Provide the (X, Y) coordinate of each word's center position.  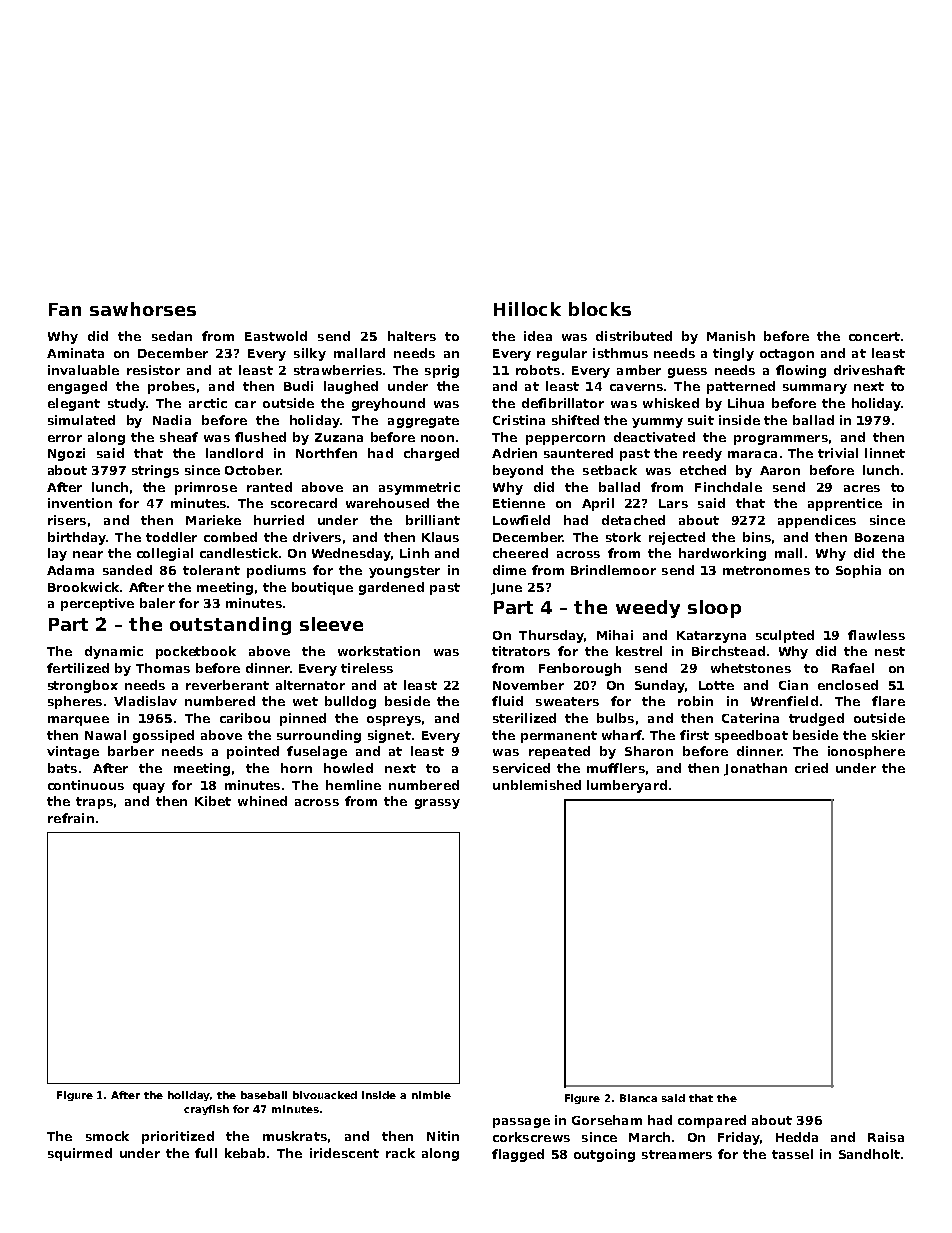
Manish (731, 336)
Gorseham (607, 1120)
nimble (431, 1095)
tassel (792, 1154)
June (506, 589)
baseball (264, 1095)
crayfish (206, 1110)
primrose (206, 488)
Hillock (527, 309)
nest (890, 651)
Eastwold (276, 336)
